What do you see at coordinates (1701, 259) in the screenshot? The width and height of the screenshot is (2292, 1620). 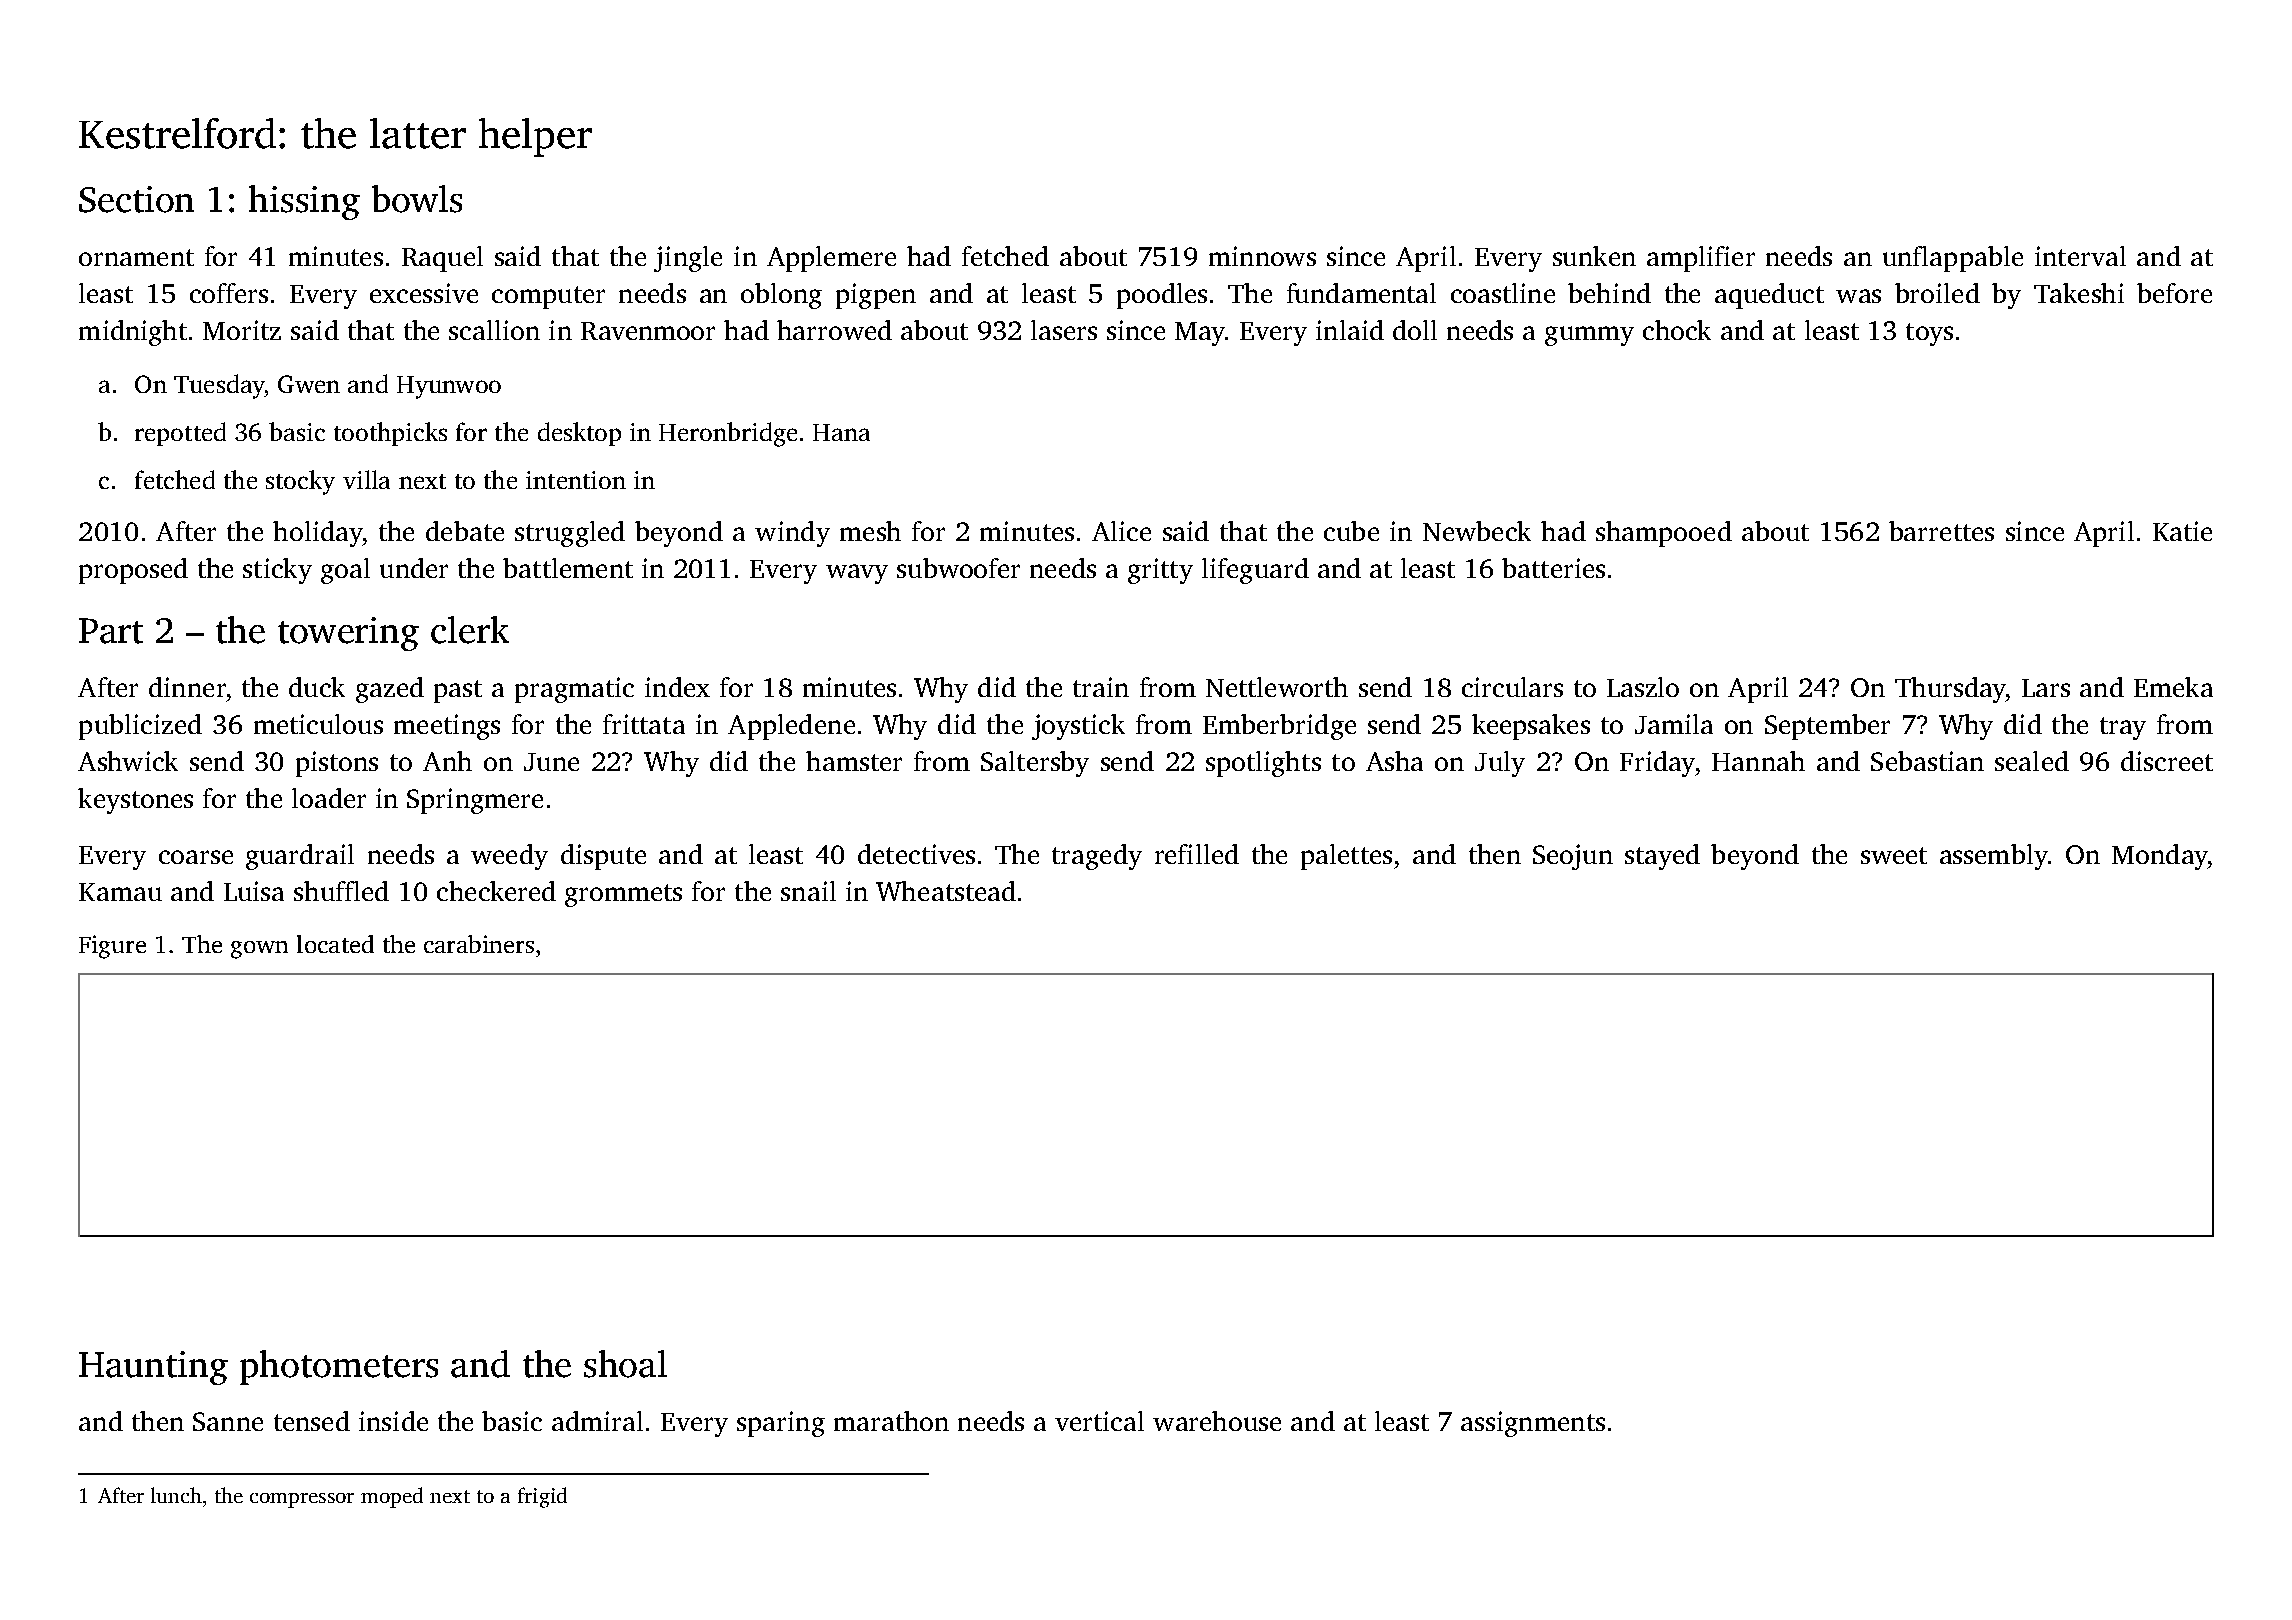 I see `amplifier` at bounding box center [1701, 259].
